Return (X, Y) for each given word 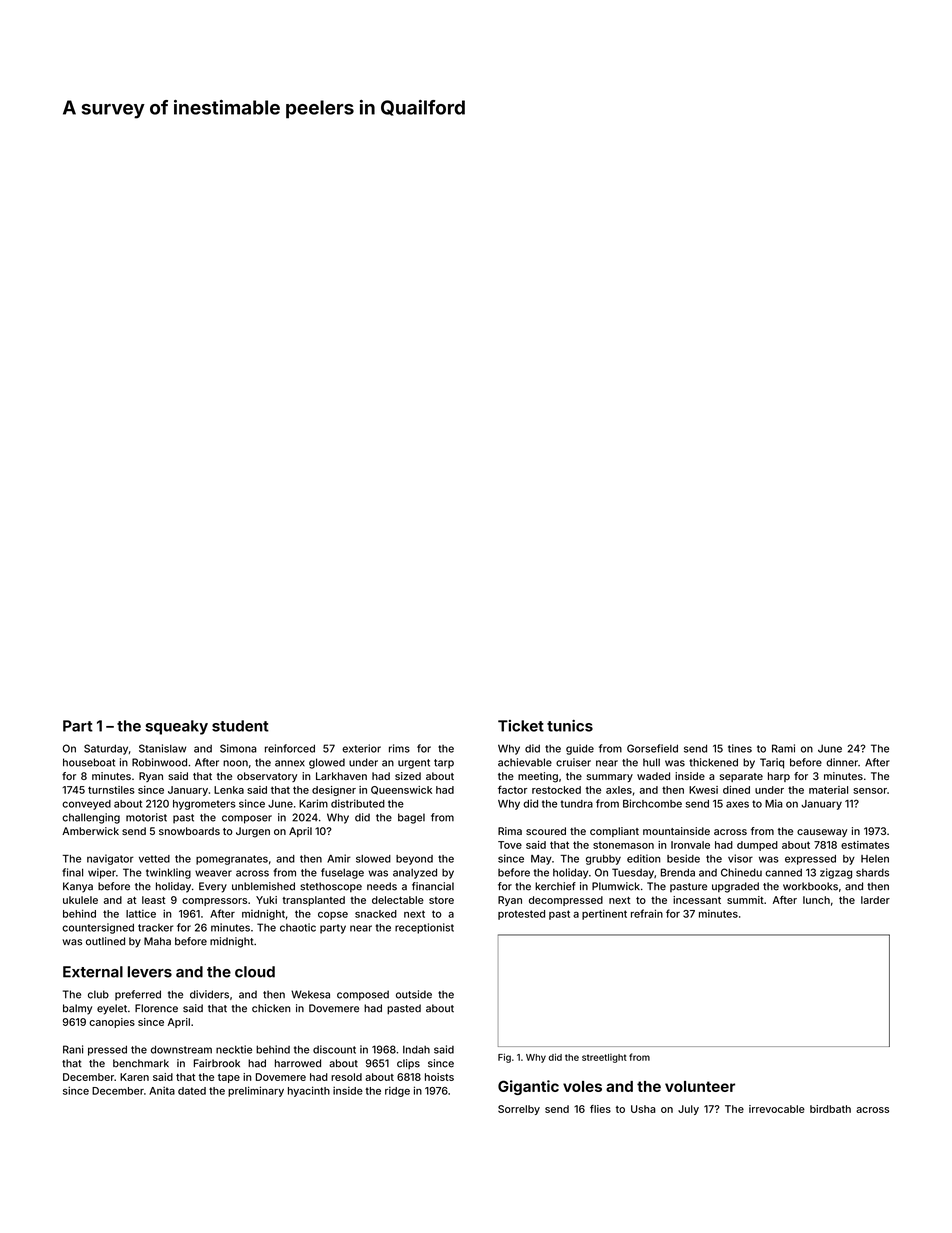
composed (363, 995)
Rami (783, 748)
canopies (112, 1023)
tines (740, 748)
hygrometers (204, 805)
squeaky (176, 727)
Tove (510, 845)
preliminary (256, 1091)
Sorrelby (519, 1110)
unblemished (263, 886)
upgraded (735, 887)
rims (399, 748)
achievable (525, 762)
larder (875, 900)
